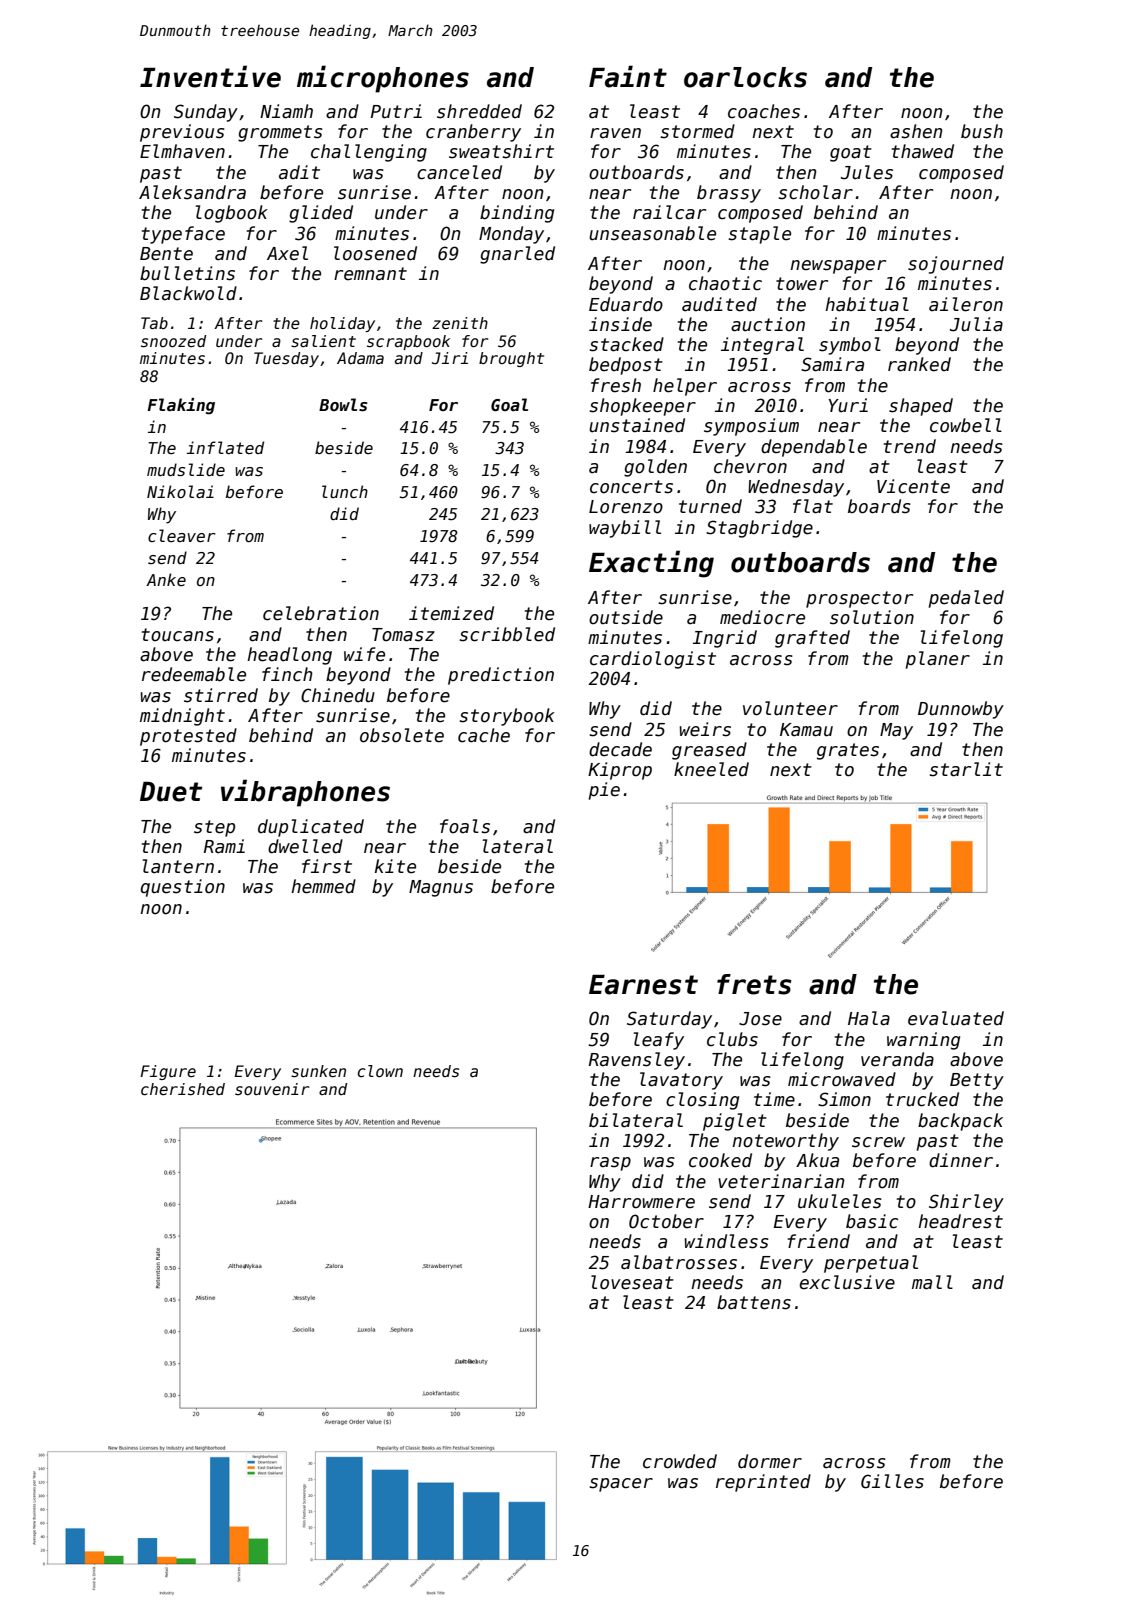 The height and width of the screenshot is (1619, 1144). I want to click on bulletins, so click(187, 273).
